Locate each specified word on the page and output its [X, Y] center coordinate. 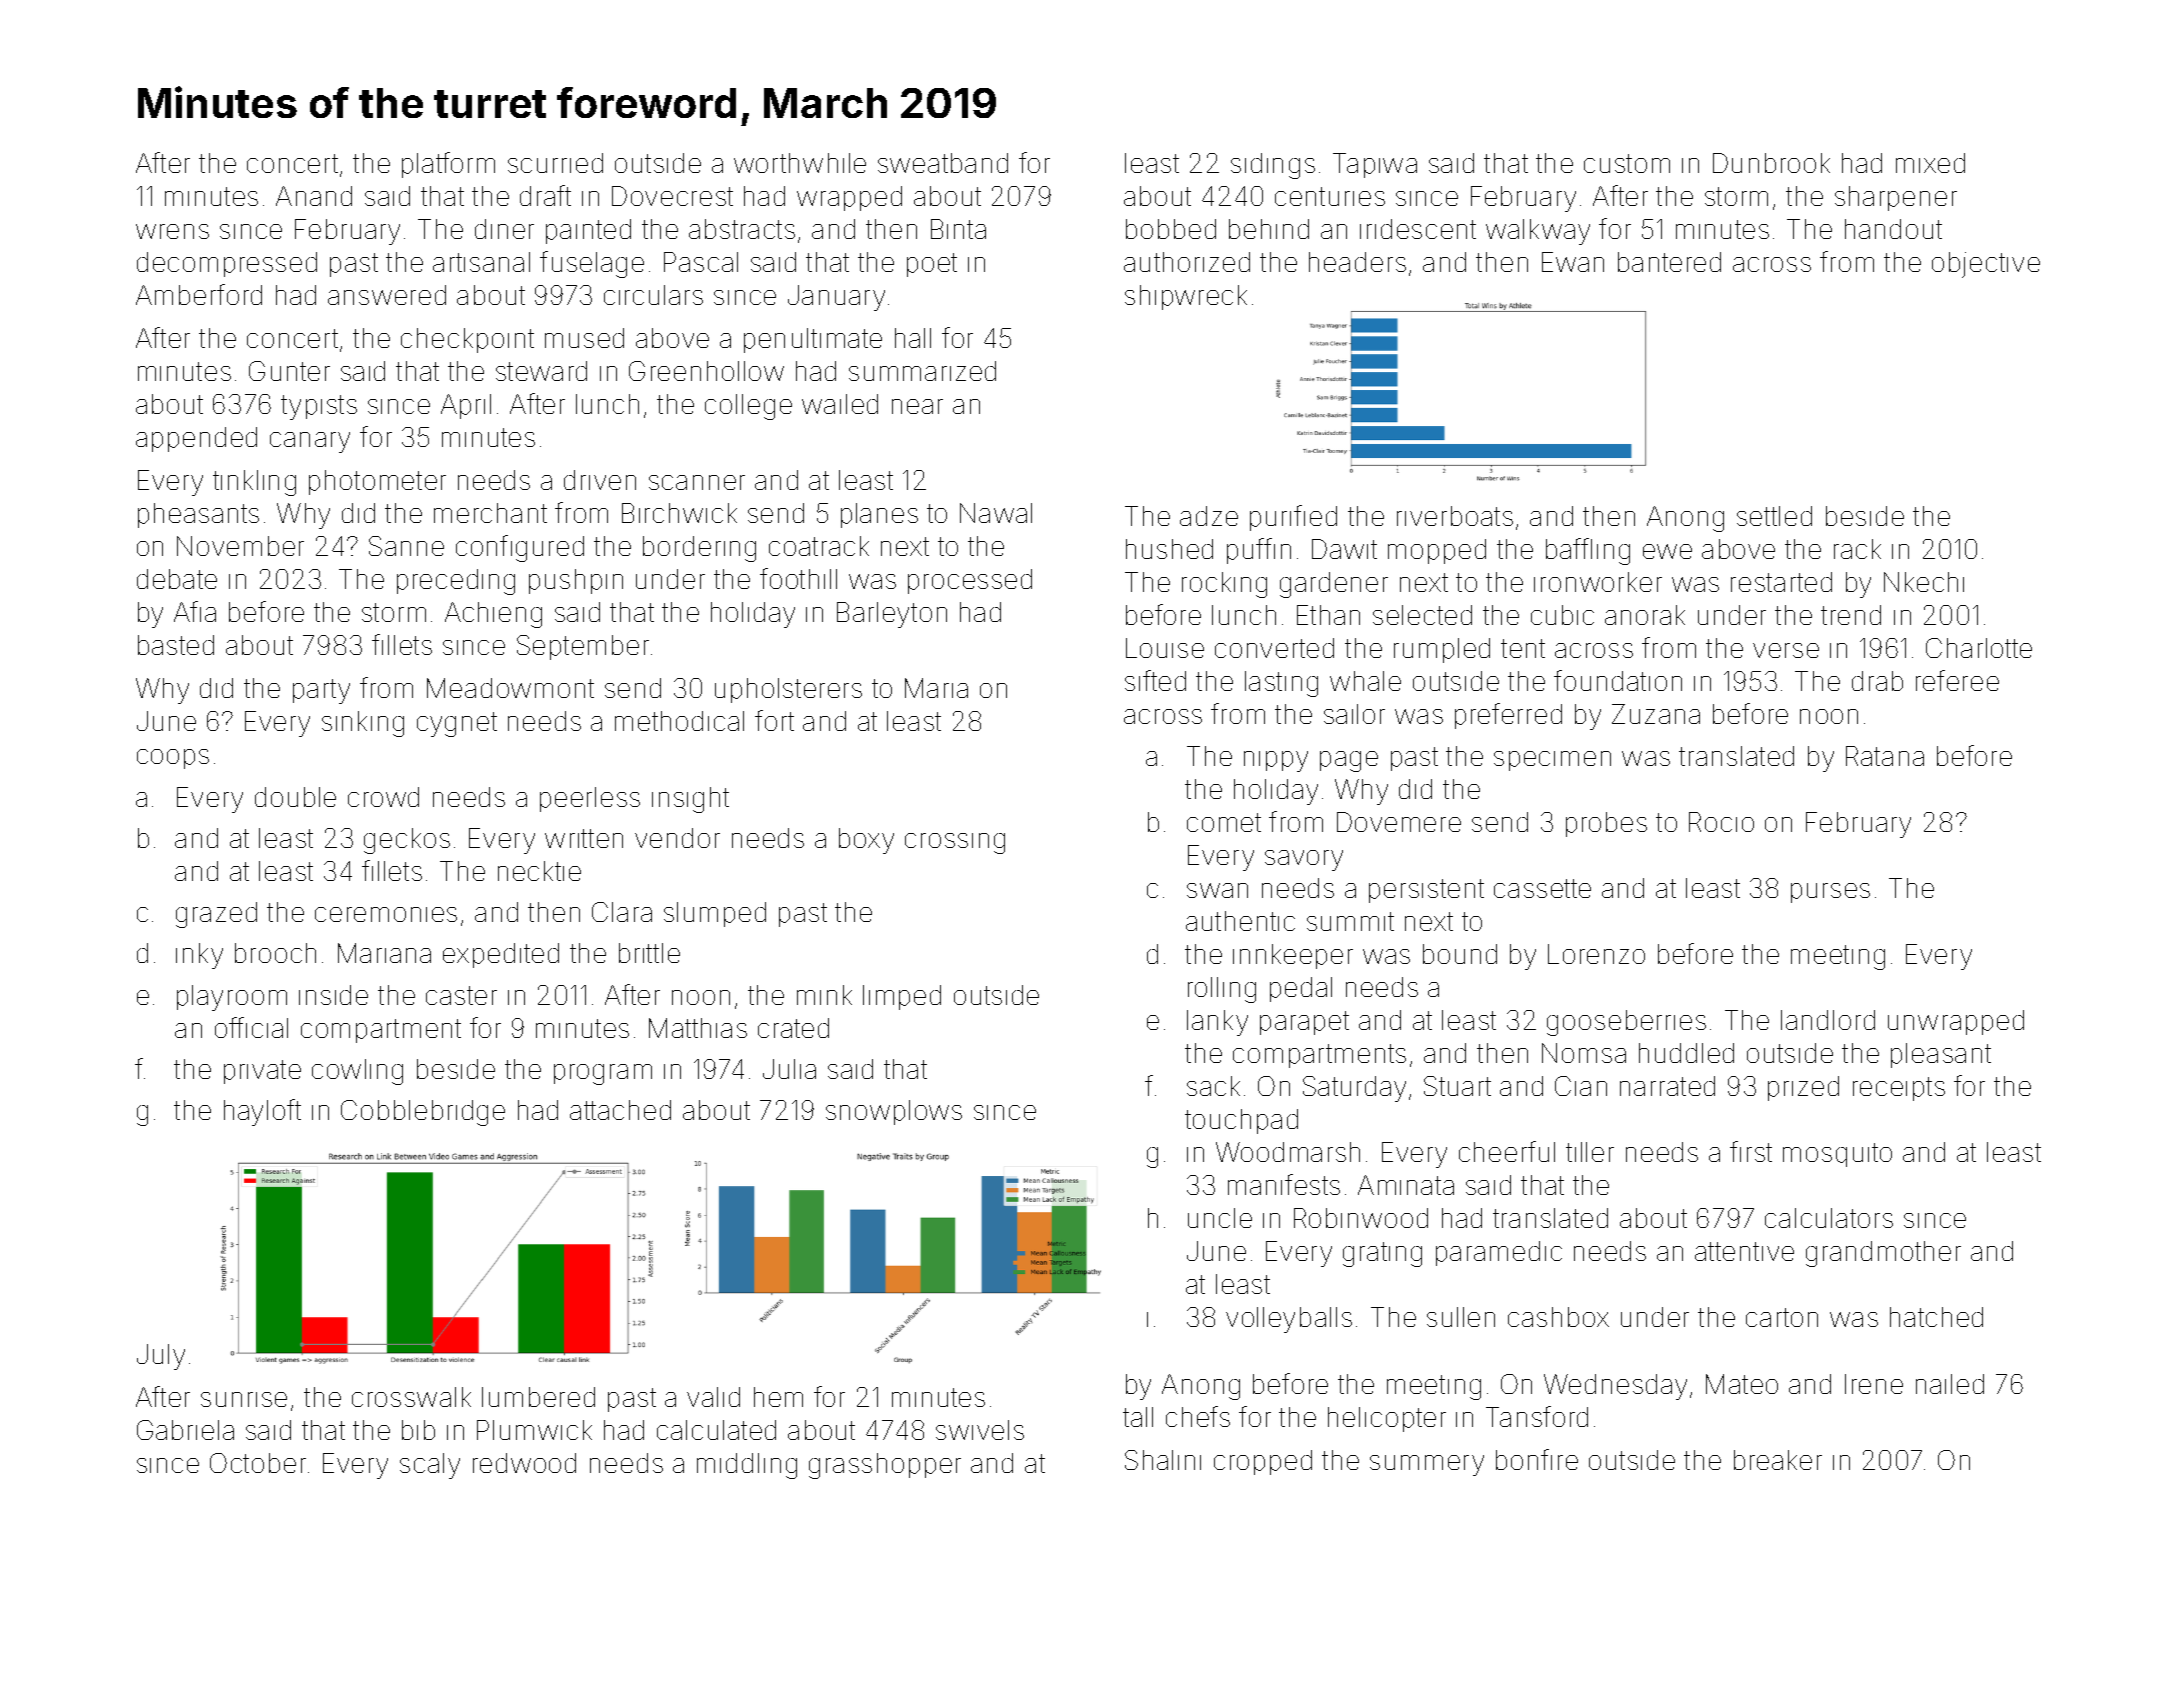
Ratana [1885, 756]
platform [448, 165]
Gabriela [185, 1430]
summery [1427, 1465]
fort [774, 720]
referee [1957, 680]
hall [913, 338]
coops [173, 759]
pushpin [576, 581]
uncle [1220, 1218]
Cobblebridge [423, 1113]
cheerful [1507, 1151]
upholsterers [788, 690]
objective [1986, 265]
